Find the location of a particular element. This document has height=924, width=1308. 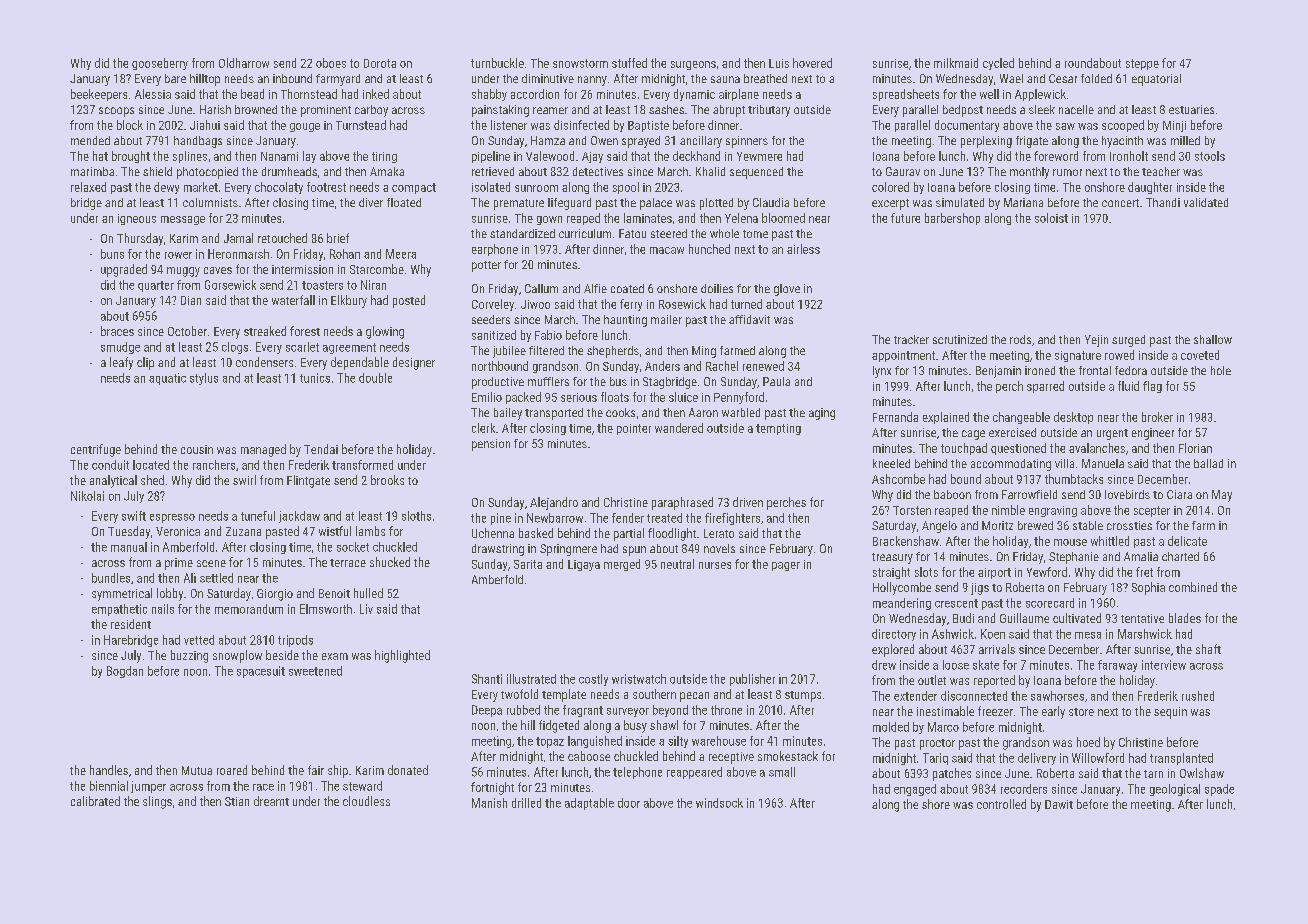

snowstorm is located at coordinates (580, 63).
